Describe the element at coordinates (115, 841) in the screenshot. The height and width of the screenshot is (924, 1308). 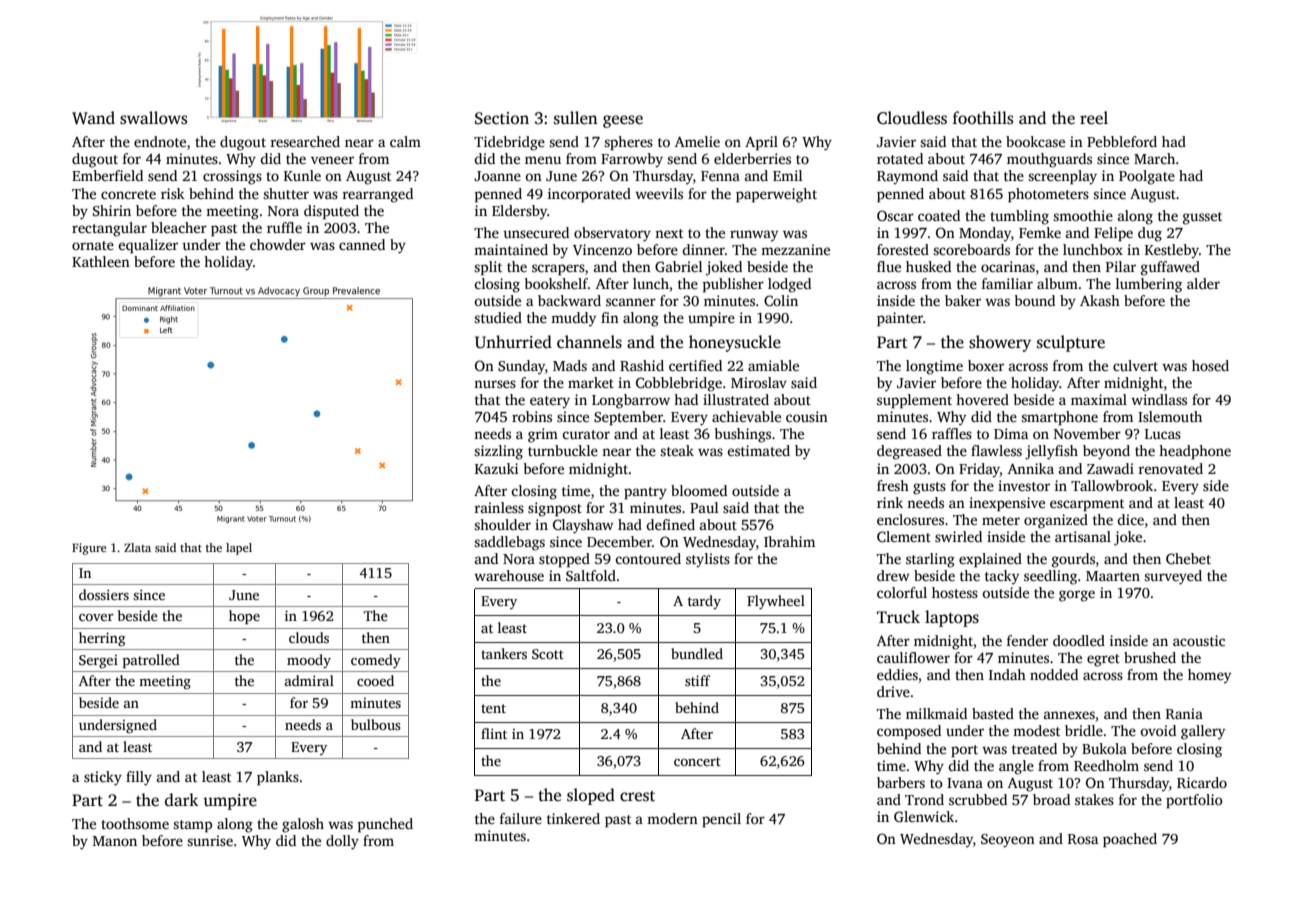
I see `Manon` at that location.
